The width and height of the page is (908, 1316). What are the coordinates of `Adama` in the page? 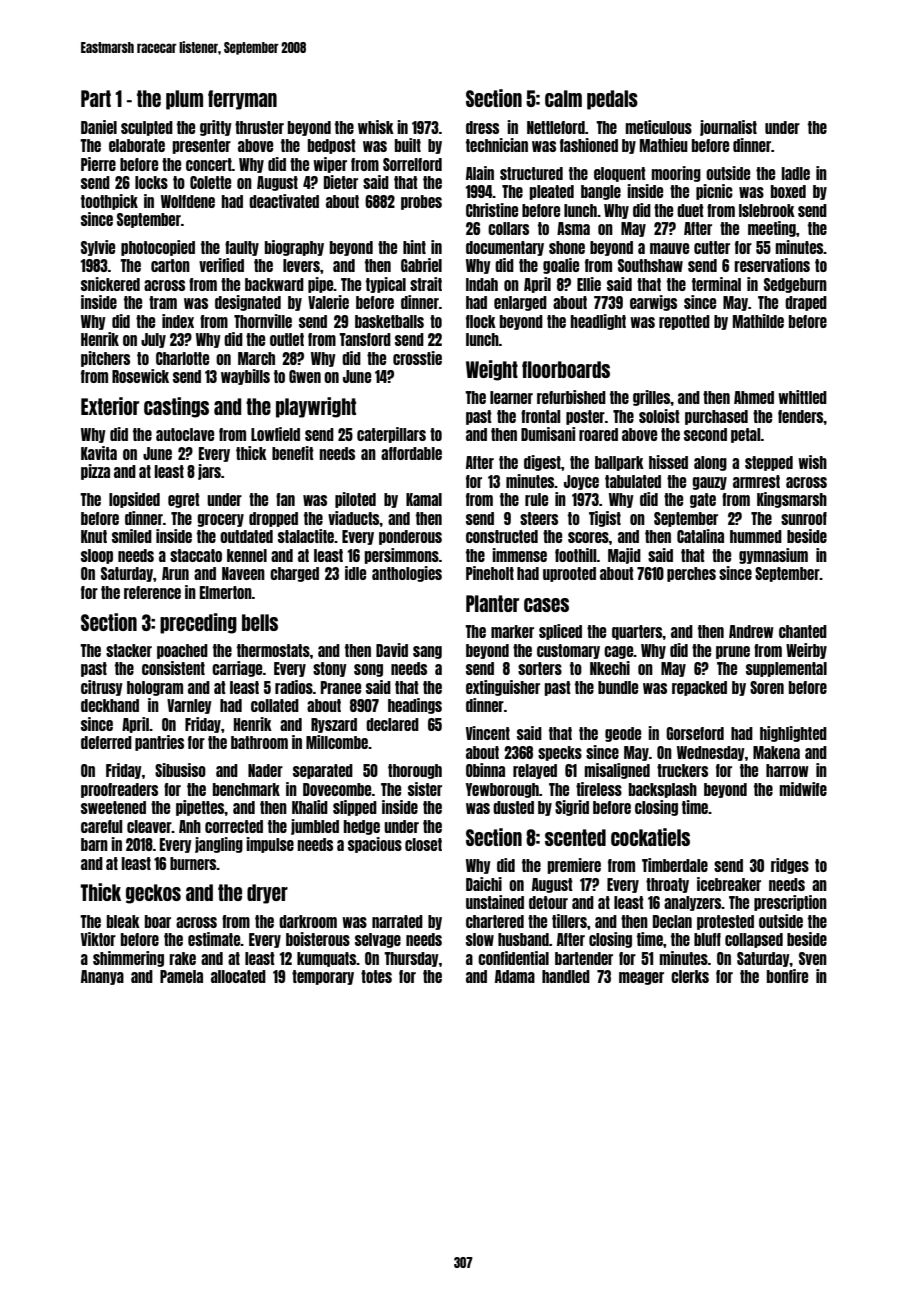 It's located at (515, 976).
